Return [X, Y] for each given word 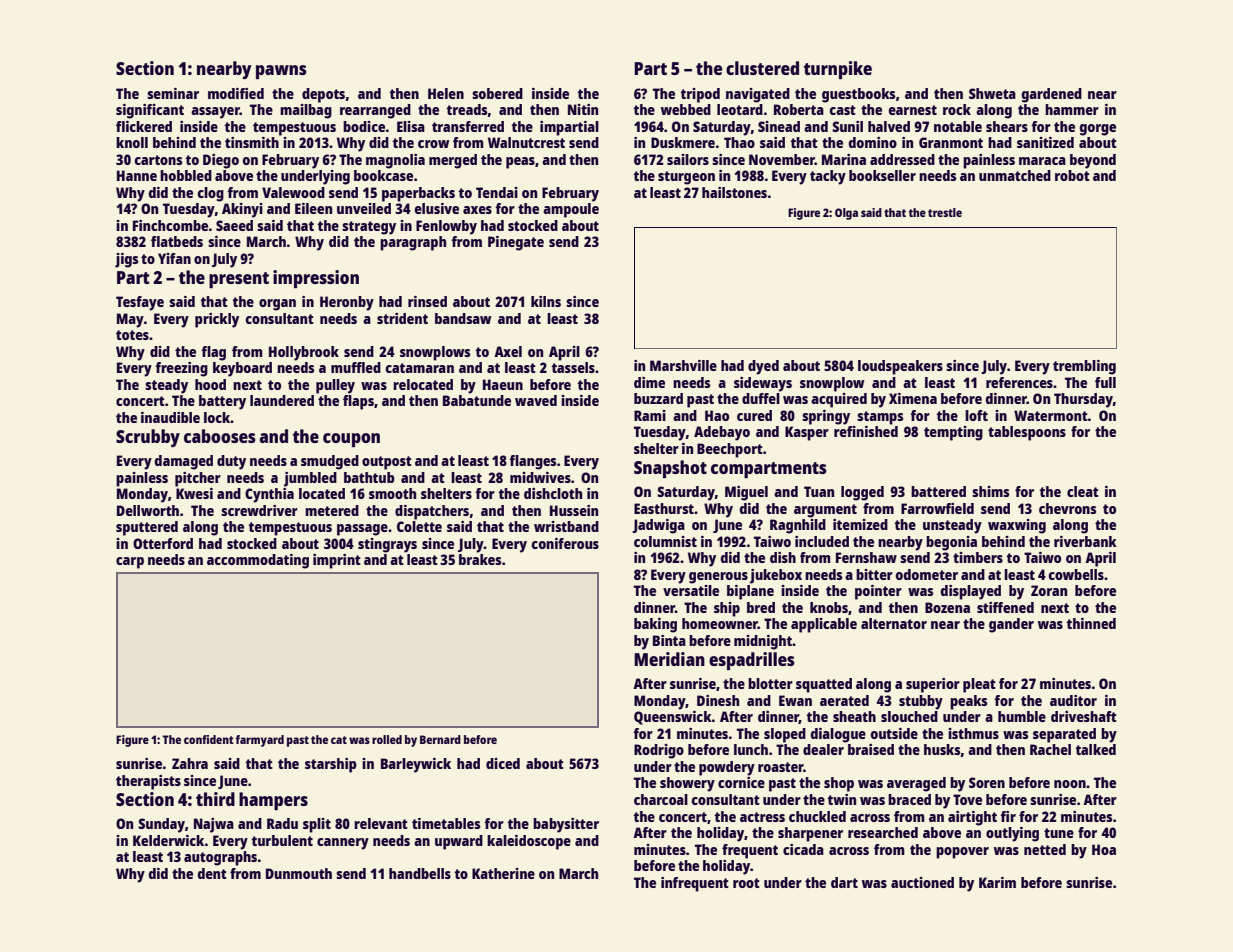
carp [130, 563]
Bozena [947, 607]
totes [132, 335]
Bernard [440, 739]
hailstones [734, 192]
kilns [546, 301]
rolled [387, 739]
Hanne [137, 175]
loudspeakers [900, 367]
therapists [148, 782]
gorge [1097, 130]
